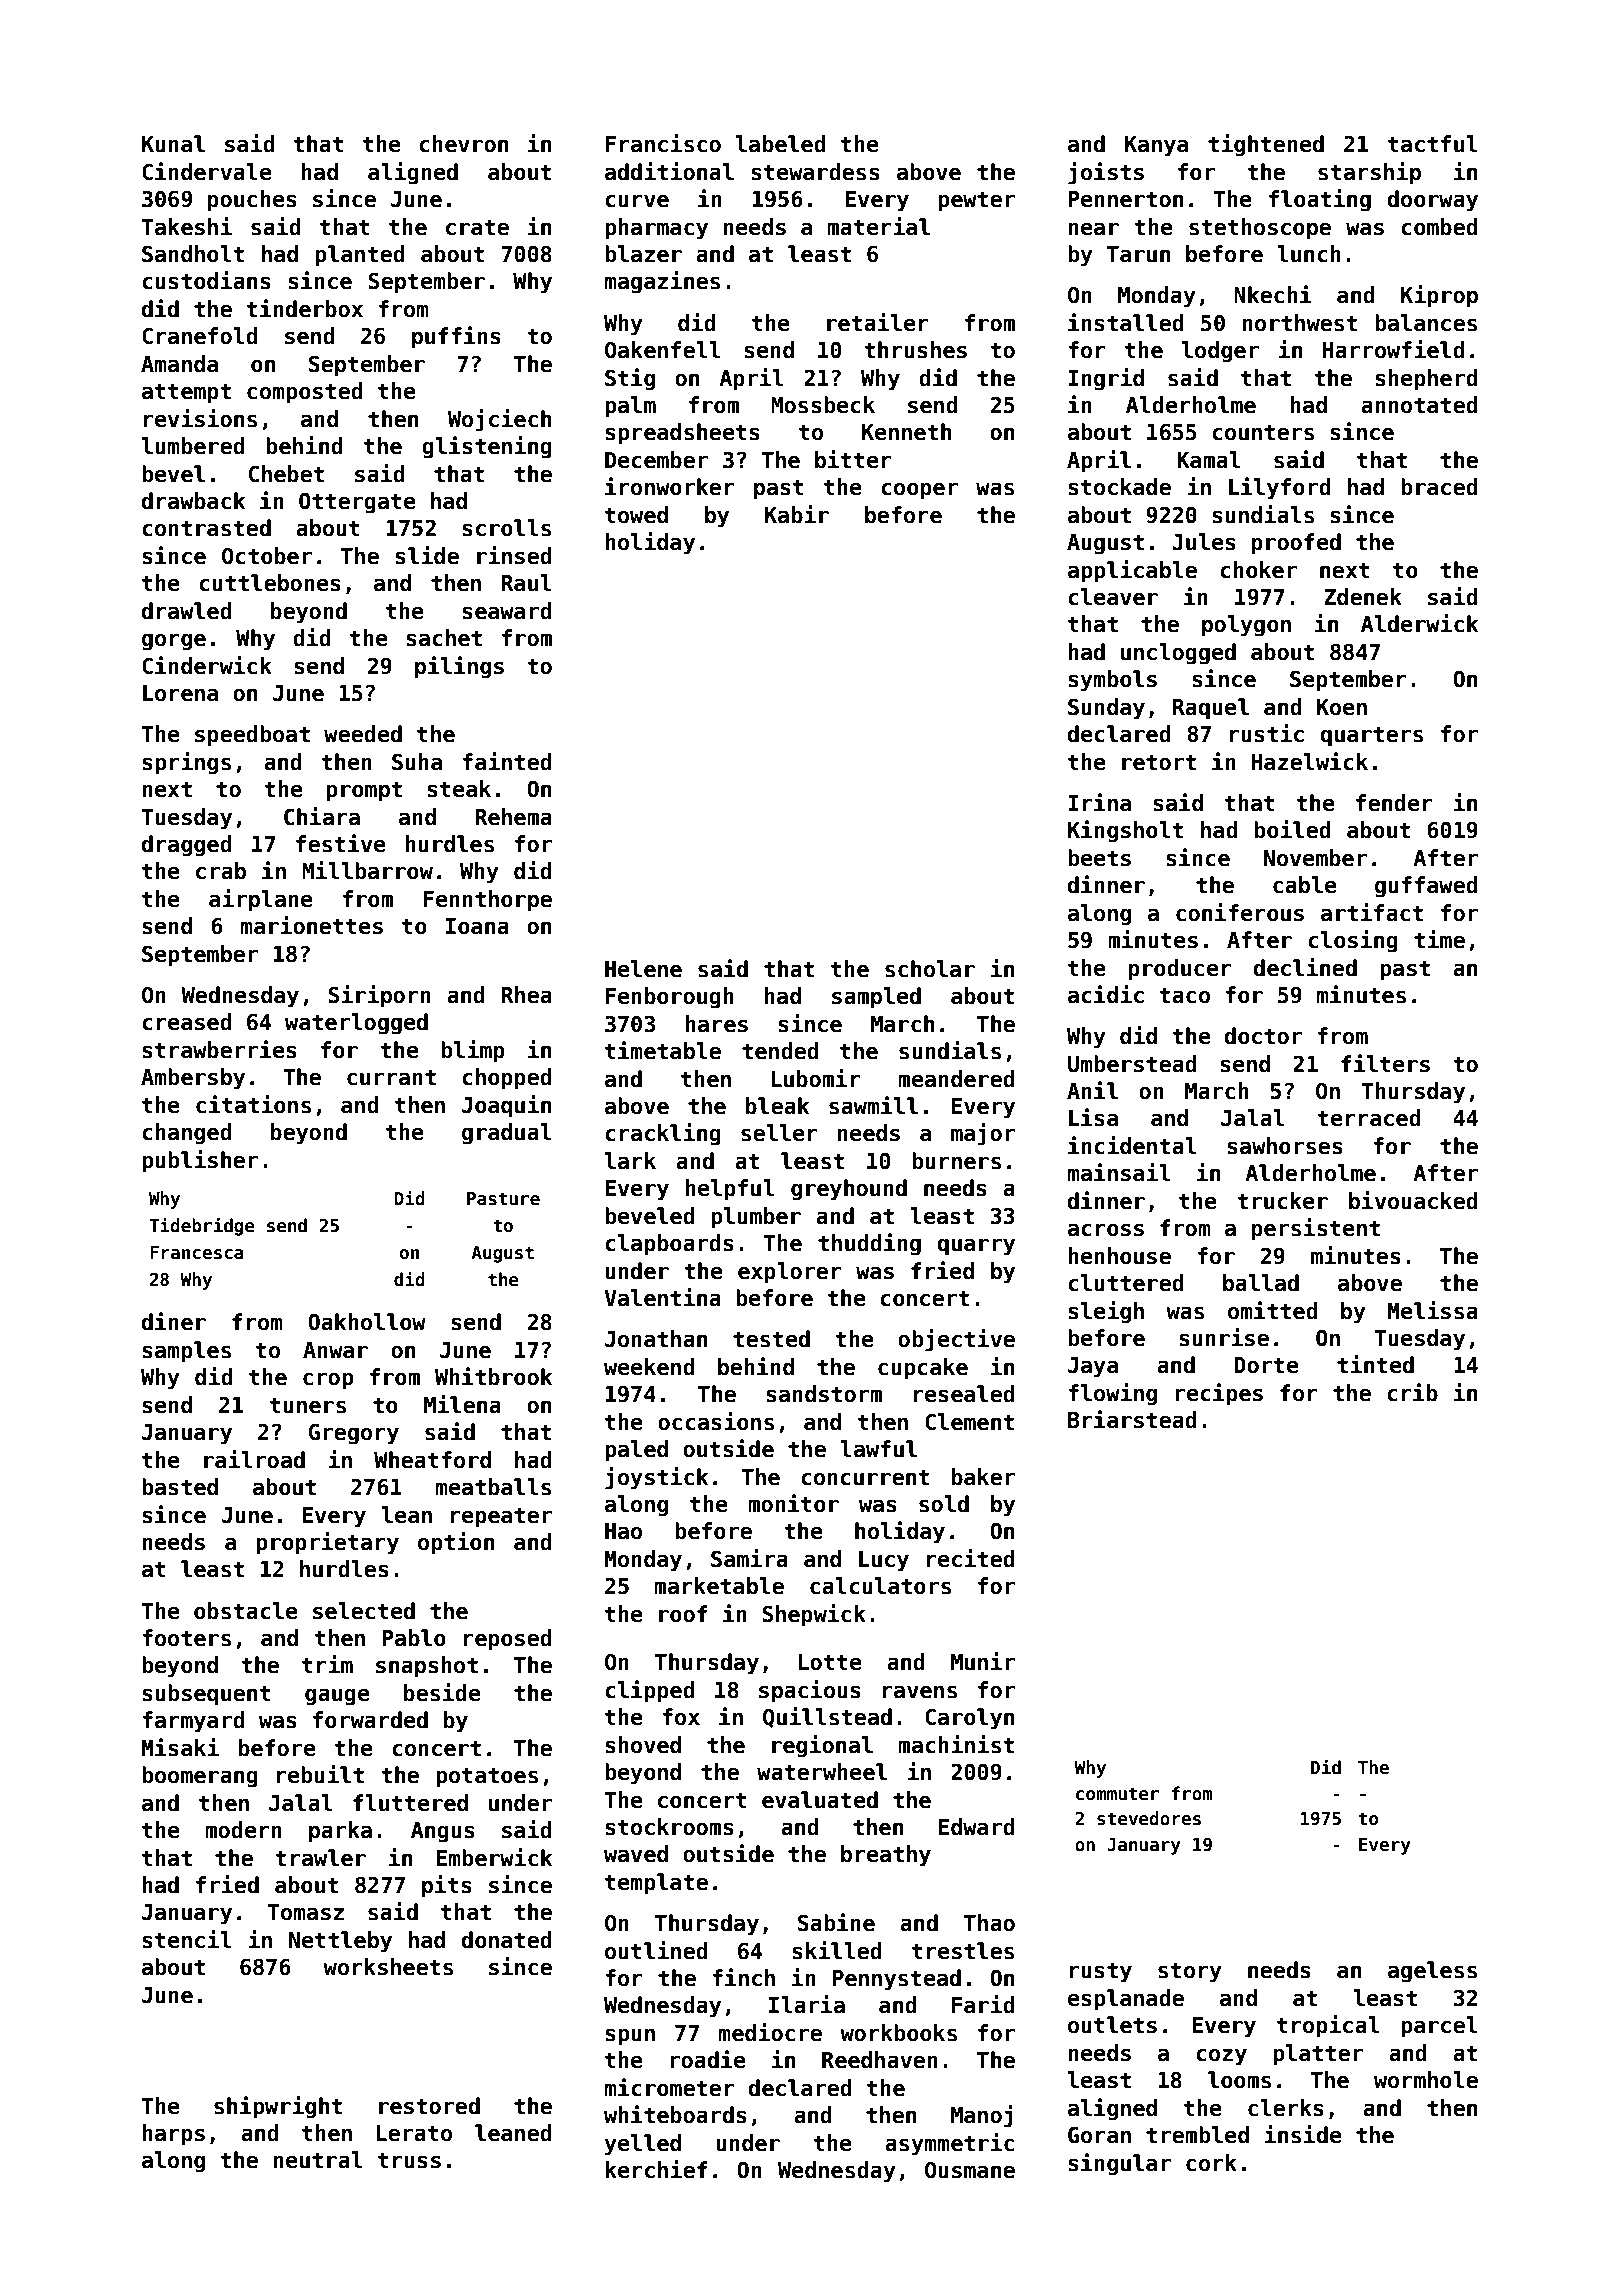 Image resolution: width=1620 pixels, height=2292 pixels. What do you see at coordinates (670, 998) in the image?
I see `Fenborough` at bounding box center [670, 998].
